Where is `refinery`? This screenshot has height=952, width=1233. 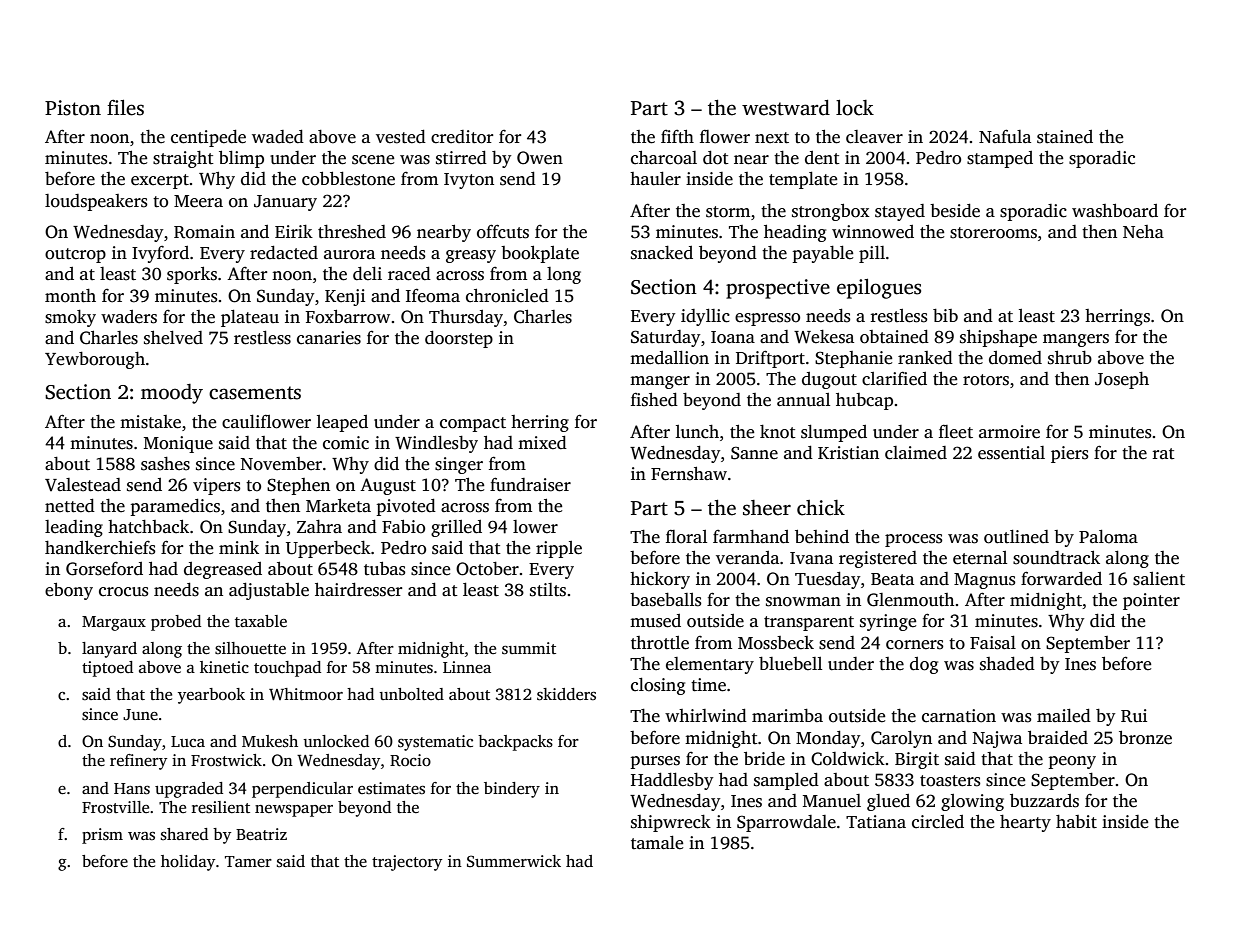 refinery is located at coordinates (138, 762).
